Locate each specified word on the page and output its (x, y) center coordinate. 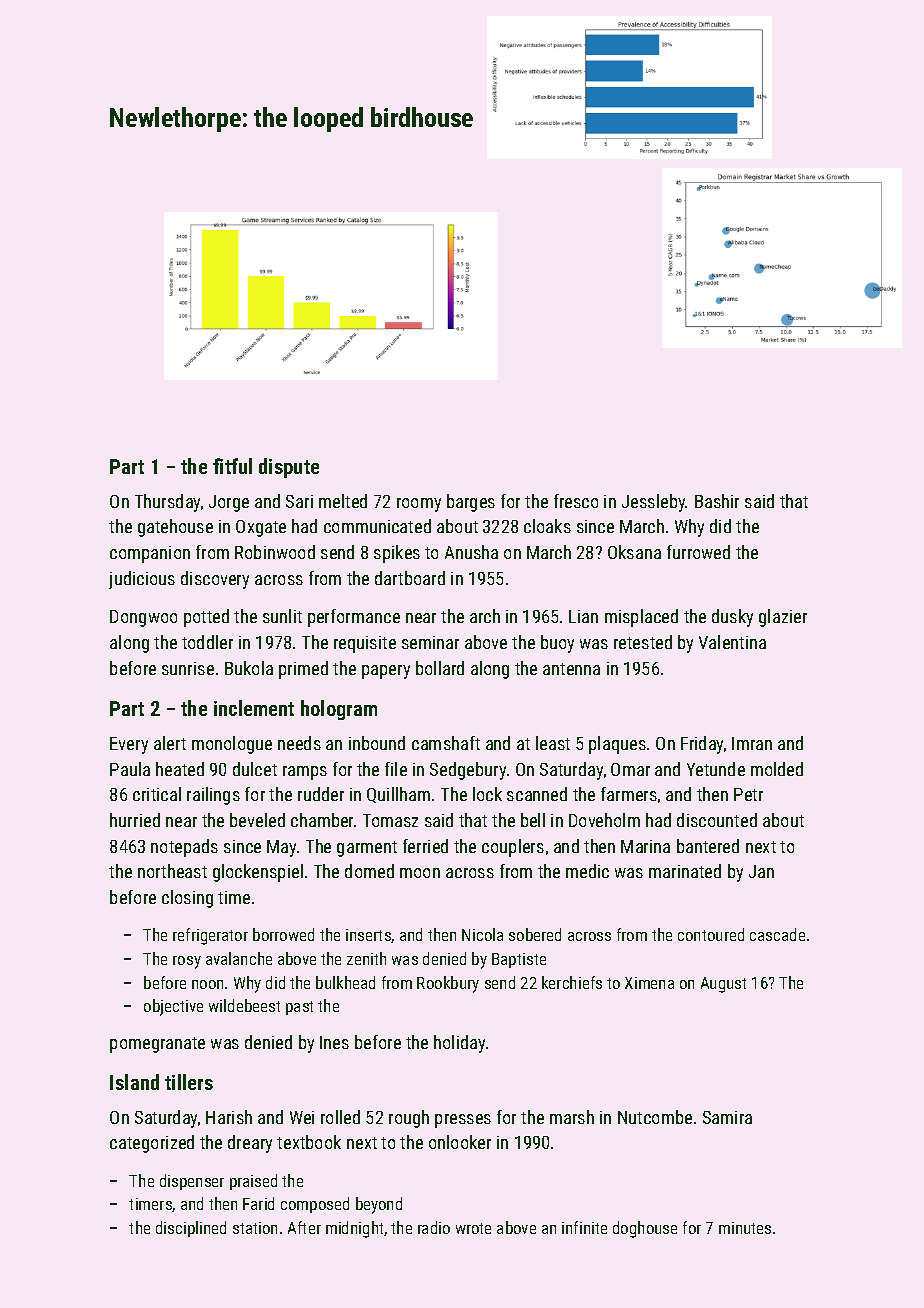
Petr (748, 794)
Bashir (717, 501)
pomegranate (157, 1045)
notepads (184, 848)
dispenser (192, 1182)
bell (533, 820)
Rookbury (448, 984)
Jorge (229, 503)
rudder (321, 794)
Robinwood (275, 552)
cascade (777, 934)
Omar (630, 769)
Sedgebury (468, 771)
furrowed (698, 552)
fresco (576, 501)
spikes (397, 554)
